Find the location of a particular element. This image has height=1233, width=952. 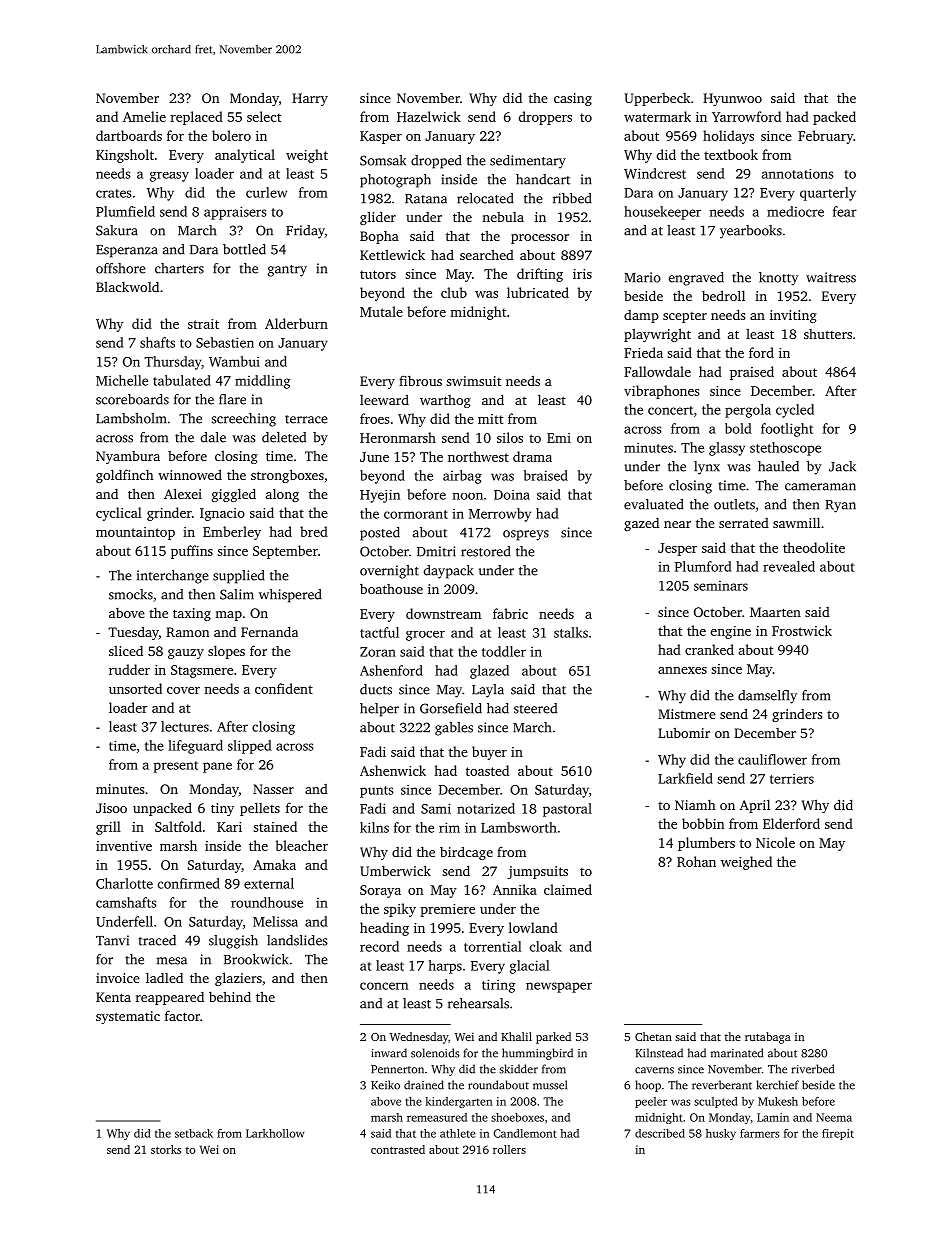

roundhouse is located at coordinates (267, 902).
